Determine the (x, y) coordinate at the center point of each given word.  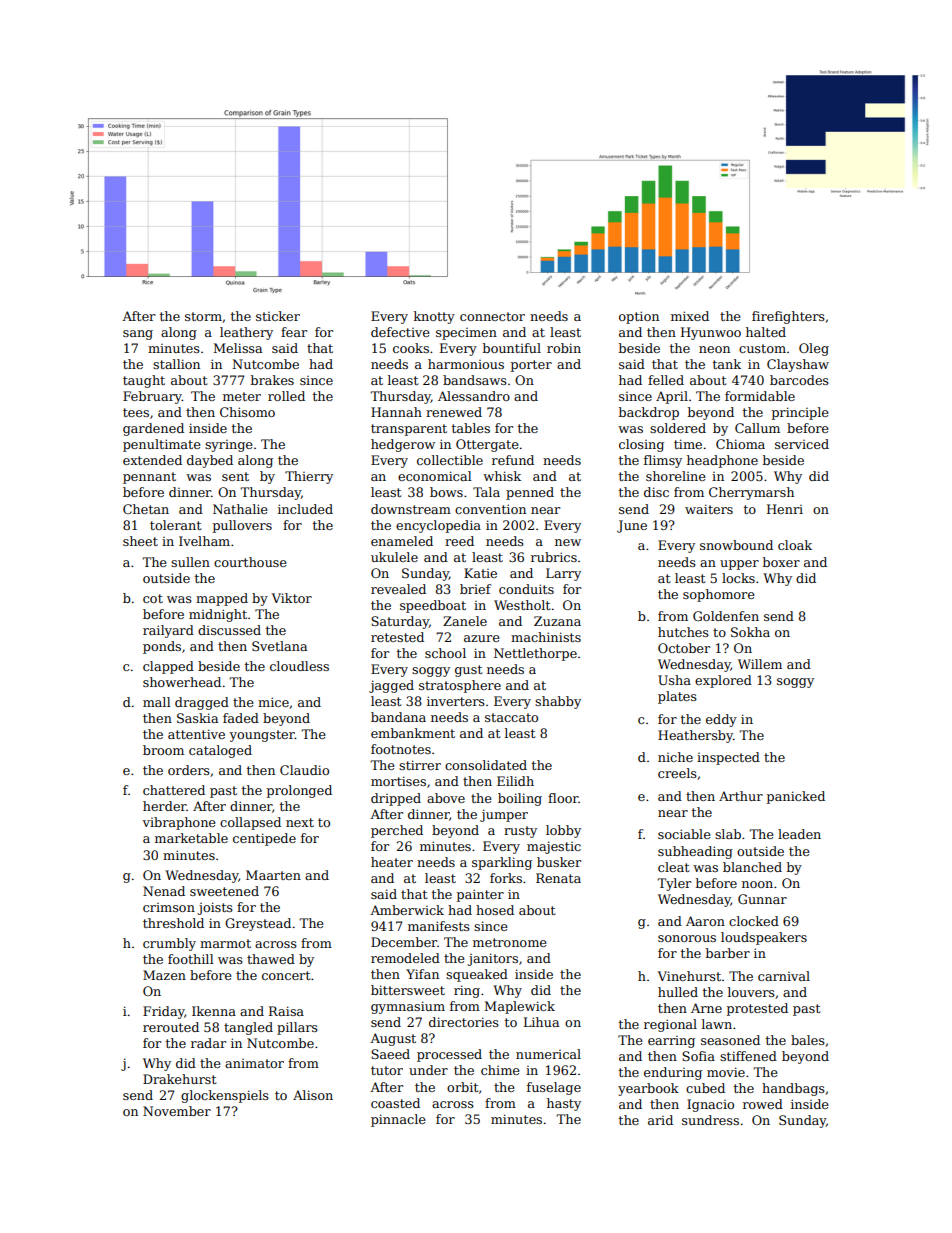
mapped (222, 599)
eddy (721, 720)
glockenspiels (225, 1096)
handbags (793, 1089)
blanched (752, 867)
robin (564, 348)
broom (163, 750)
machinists (546, 637)
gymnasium (408, 1007)
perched (397, 831)
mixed (690, 316)
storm (203, 316)
